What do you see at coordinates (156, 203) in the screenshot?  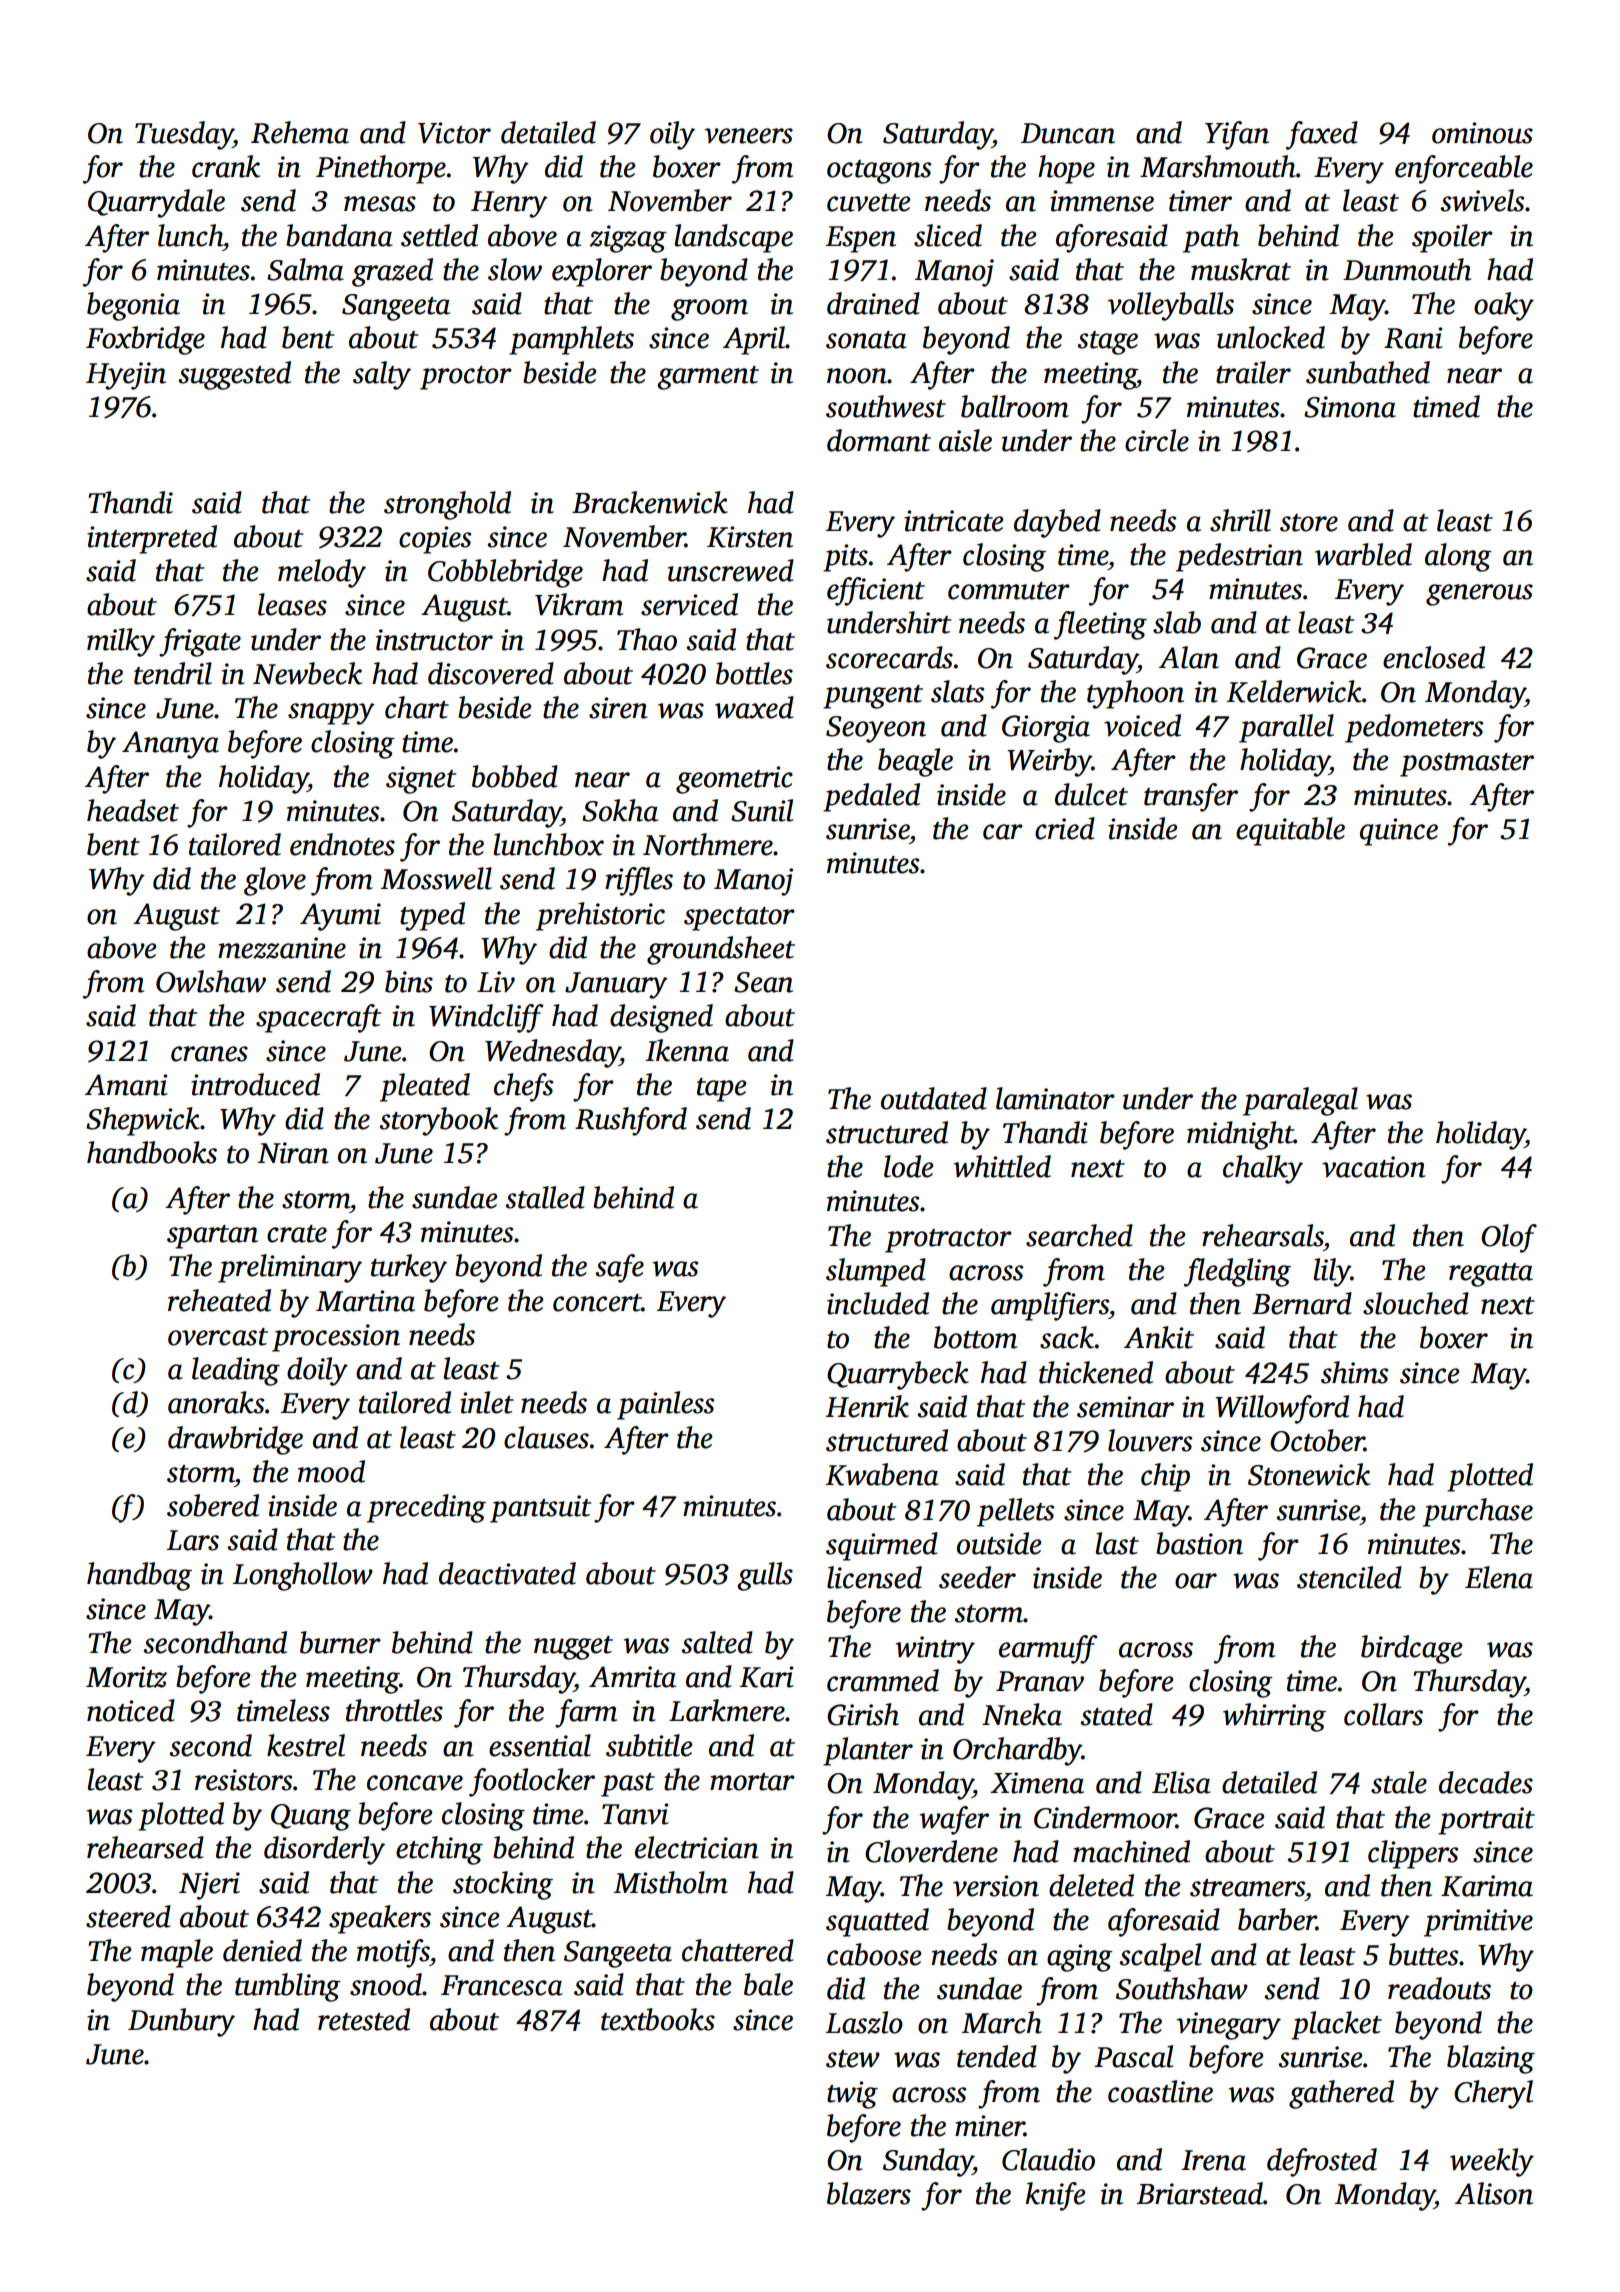 I see `Quarrydale` at bounding box center [156, 203].
